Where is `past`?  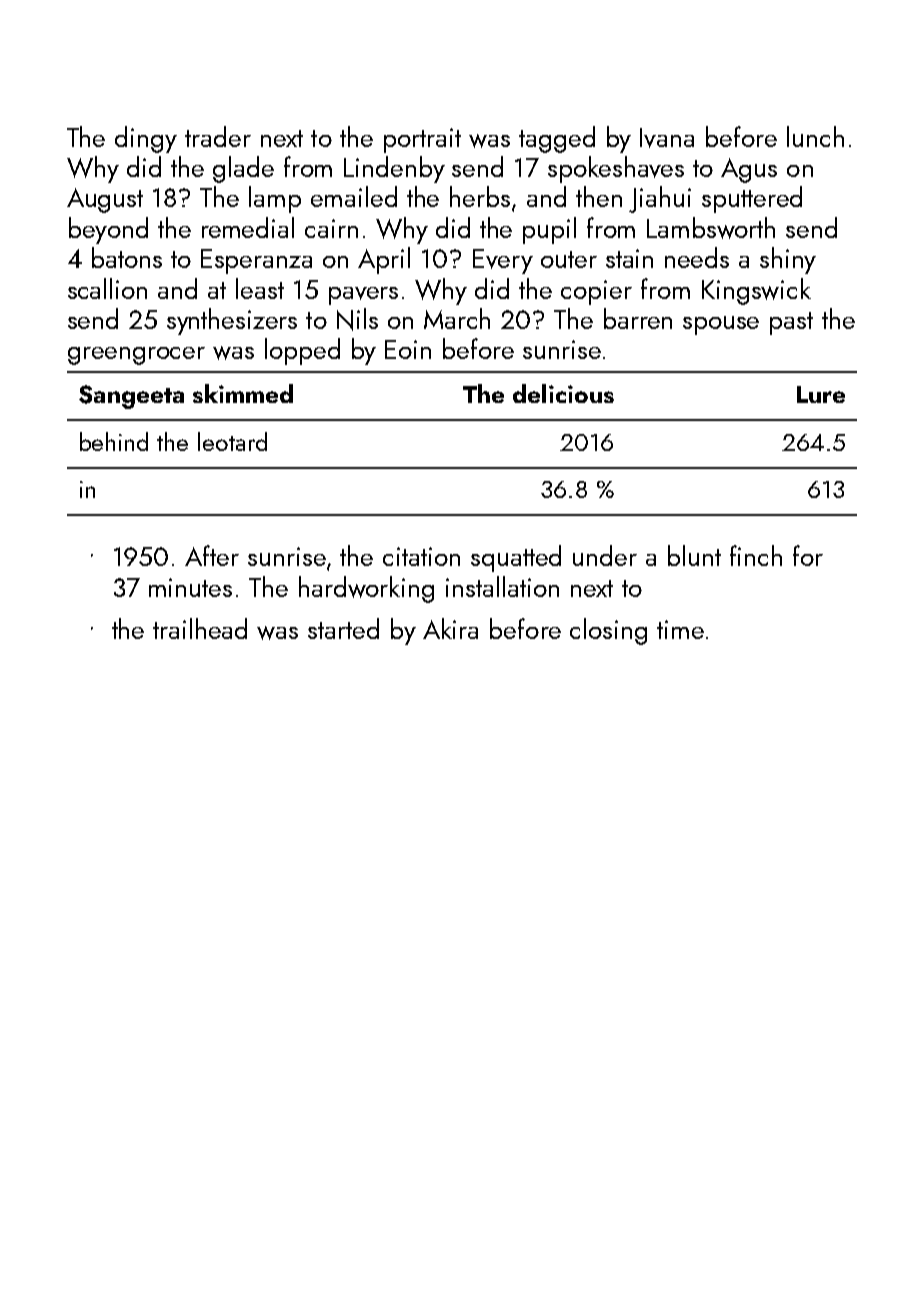
past is located at coordinates (791, 323).
